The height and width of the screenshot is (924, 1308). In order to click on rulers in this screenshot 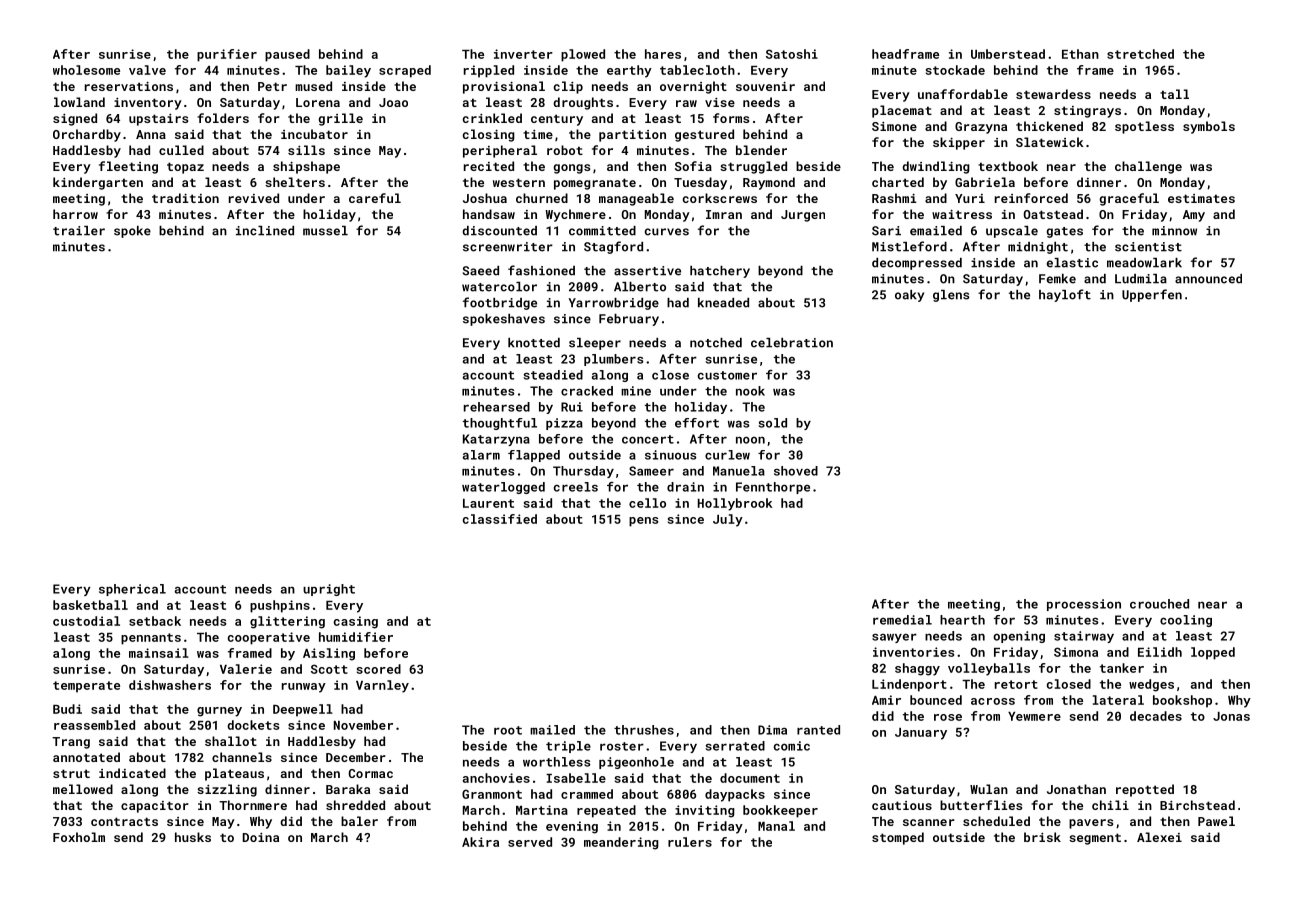, I will do `click(690, 842)`.
